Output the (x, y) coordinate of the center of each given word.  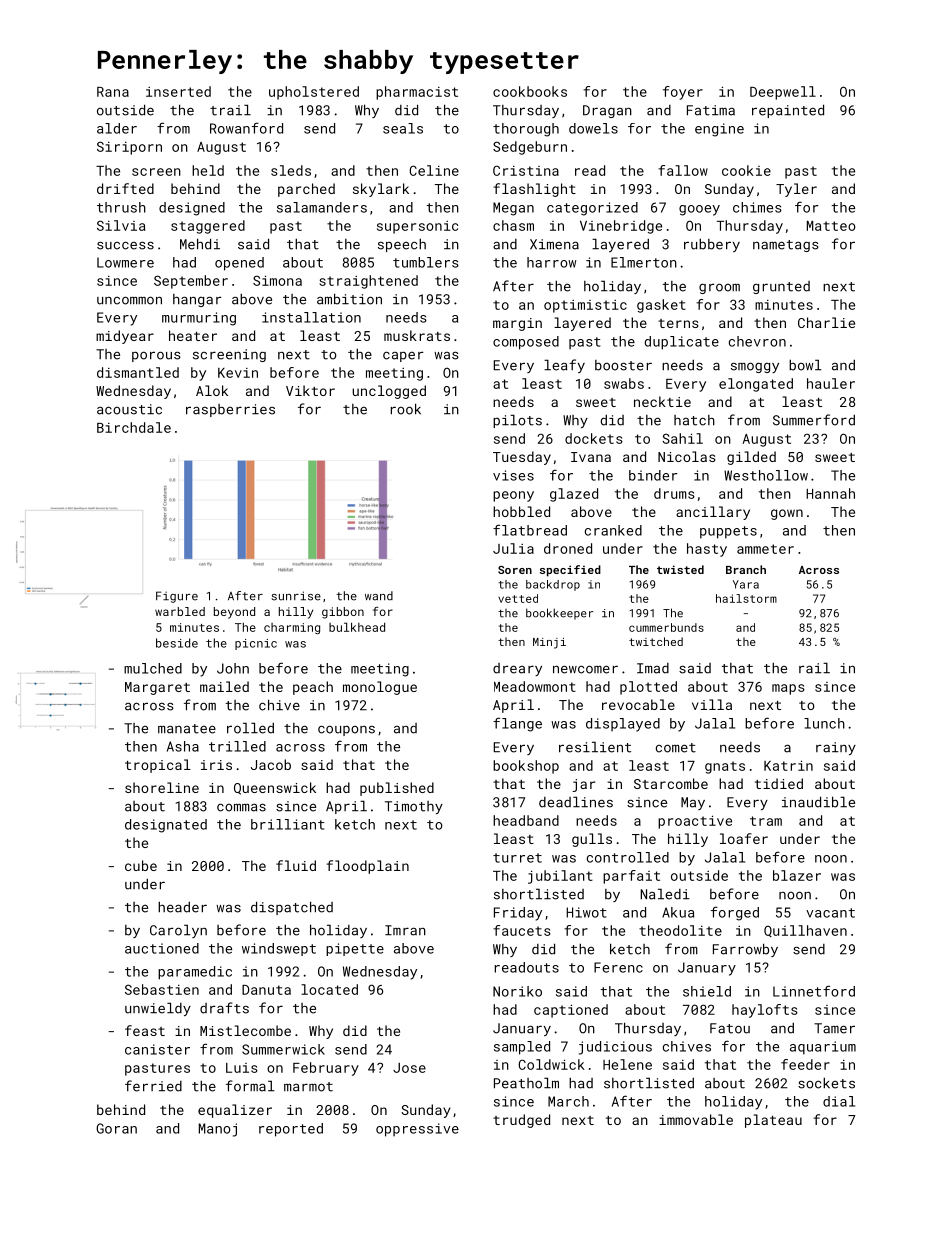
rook (406, 409)
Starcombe (671, 783)
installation (311, 317)
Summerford (814, 420)
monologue (380, 688)
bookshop (526, 767)
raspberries (230, 410)
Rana (113, 92)
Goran (116, 1128)
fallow (683, 170)
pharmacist (417, 93)
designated (166, 826)
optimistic (585, 306)
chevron (757, 341)
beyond (234, 613)
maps (788, 689)
